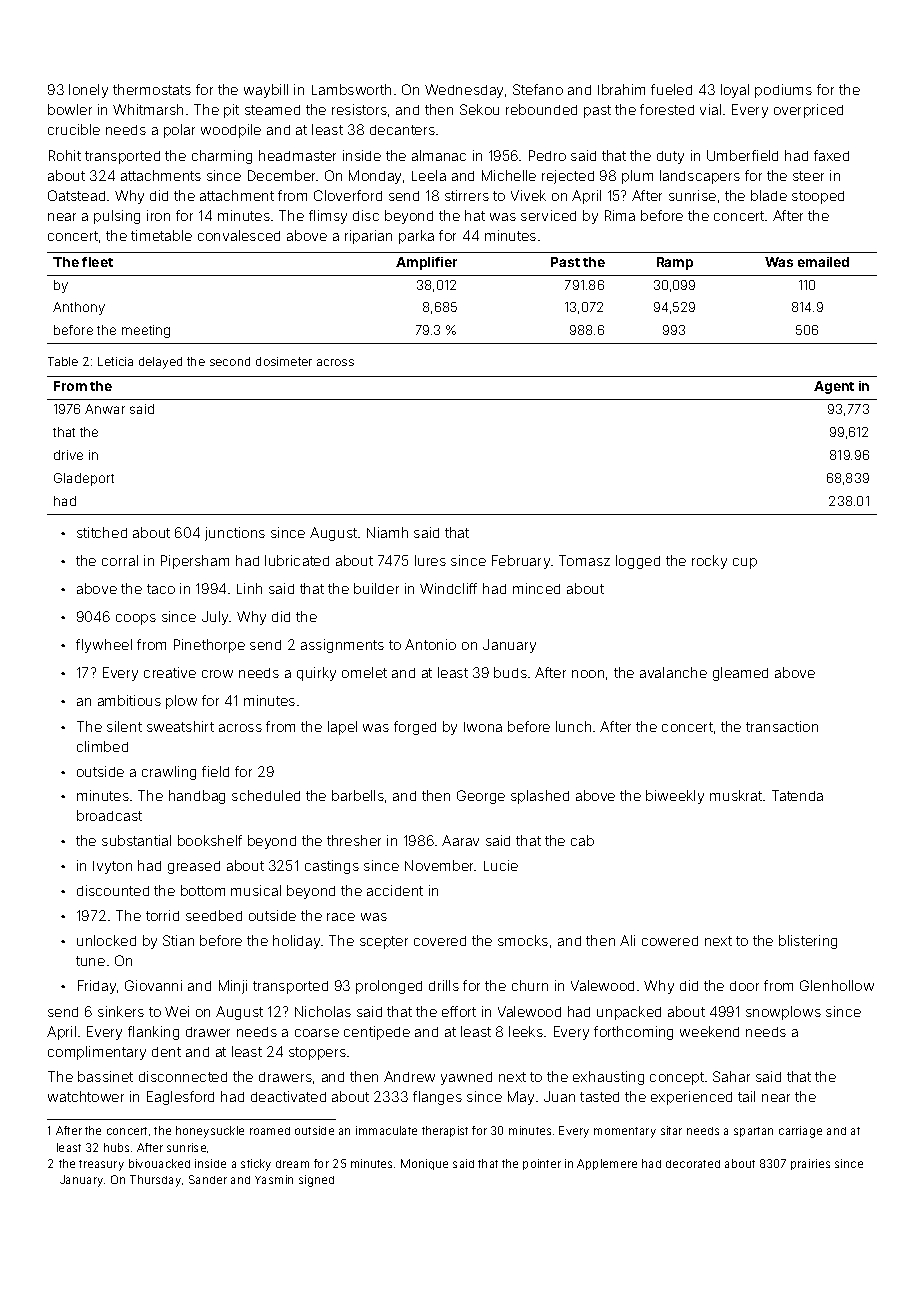 The width and height of the screenshot is (924, 1308). I want to click on blistering, so click(808, 942).
